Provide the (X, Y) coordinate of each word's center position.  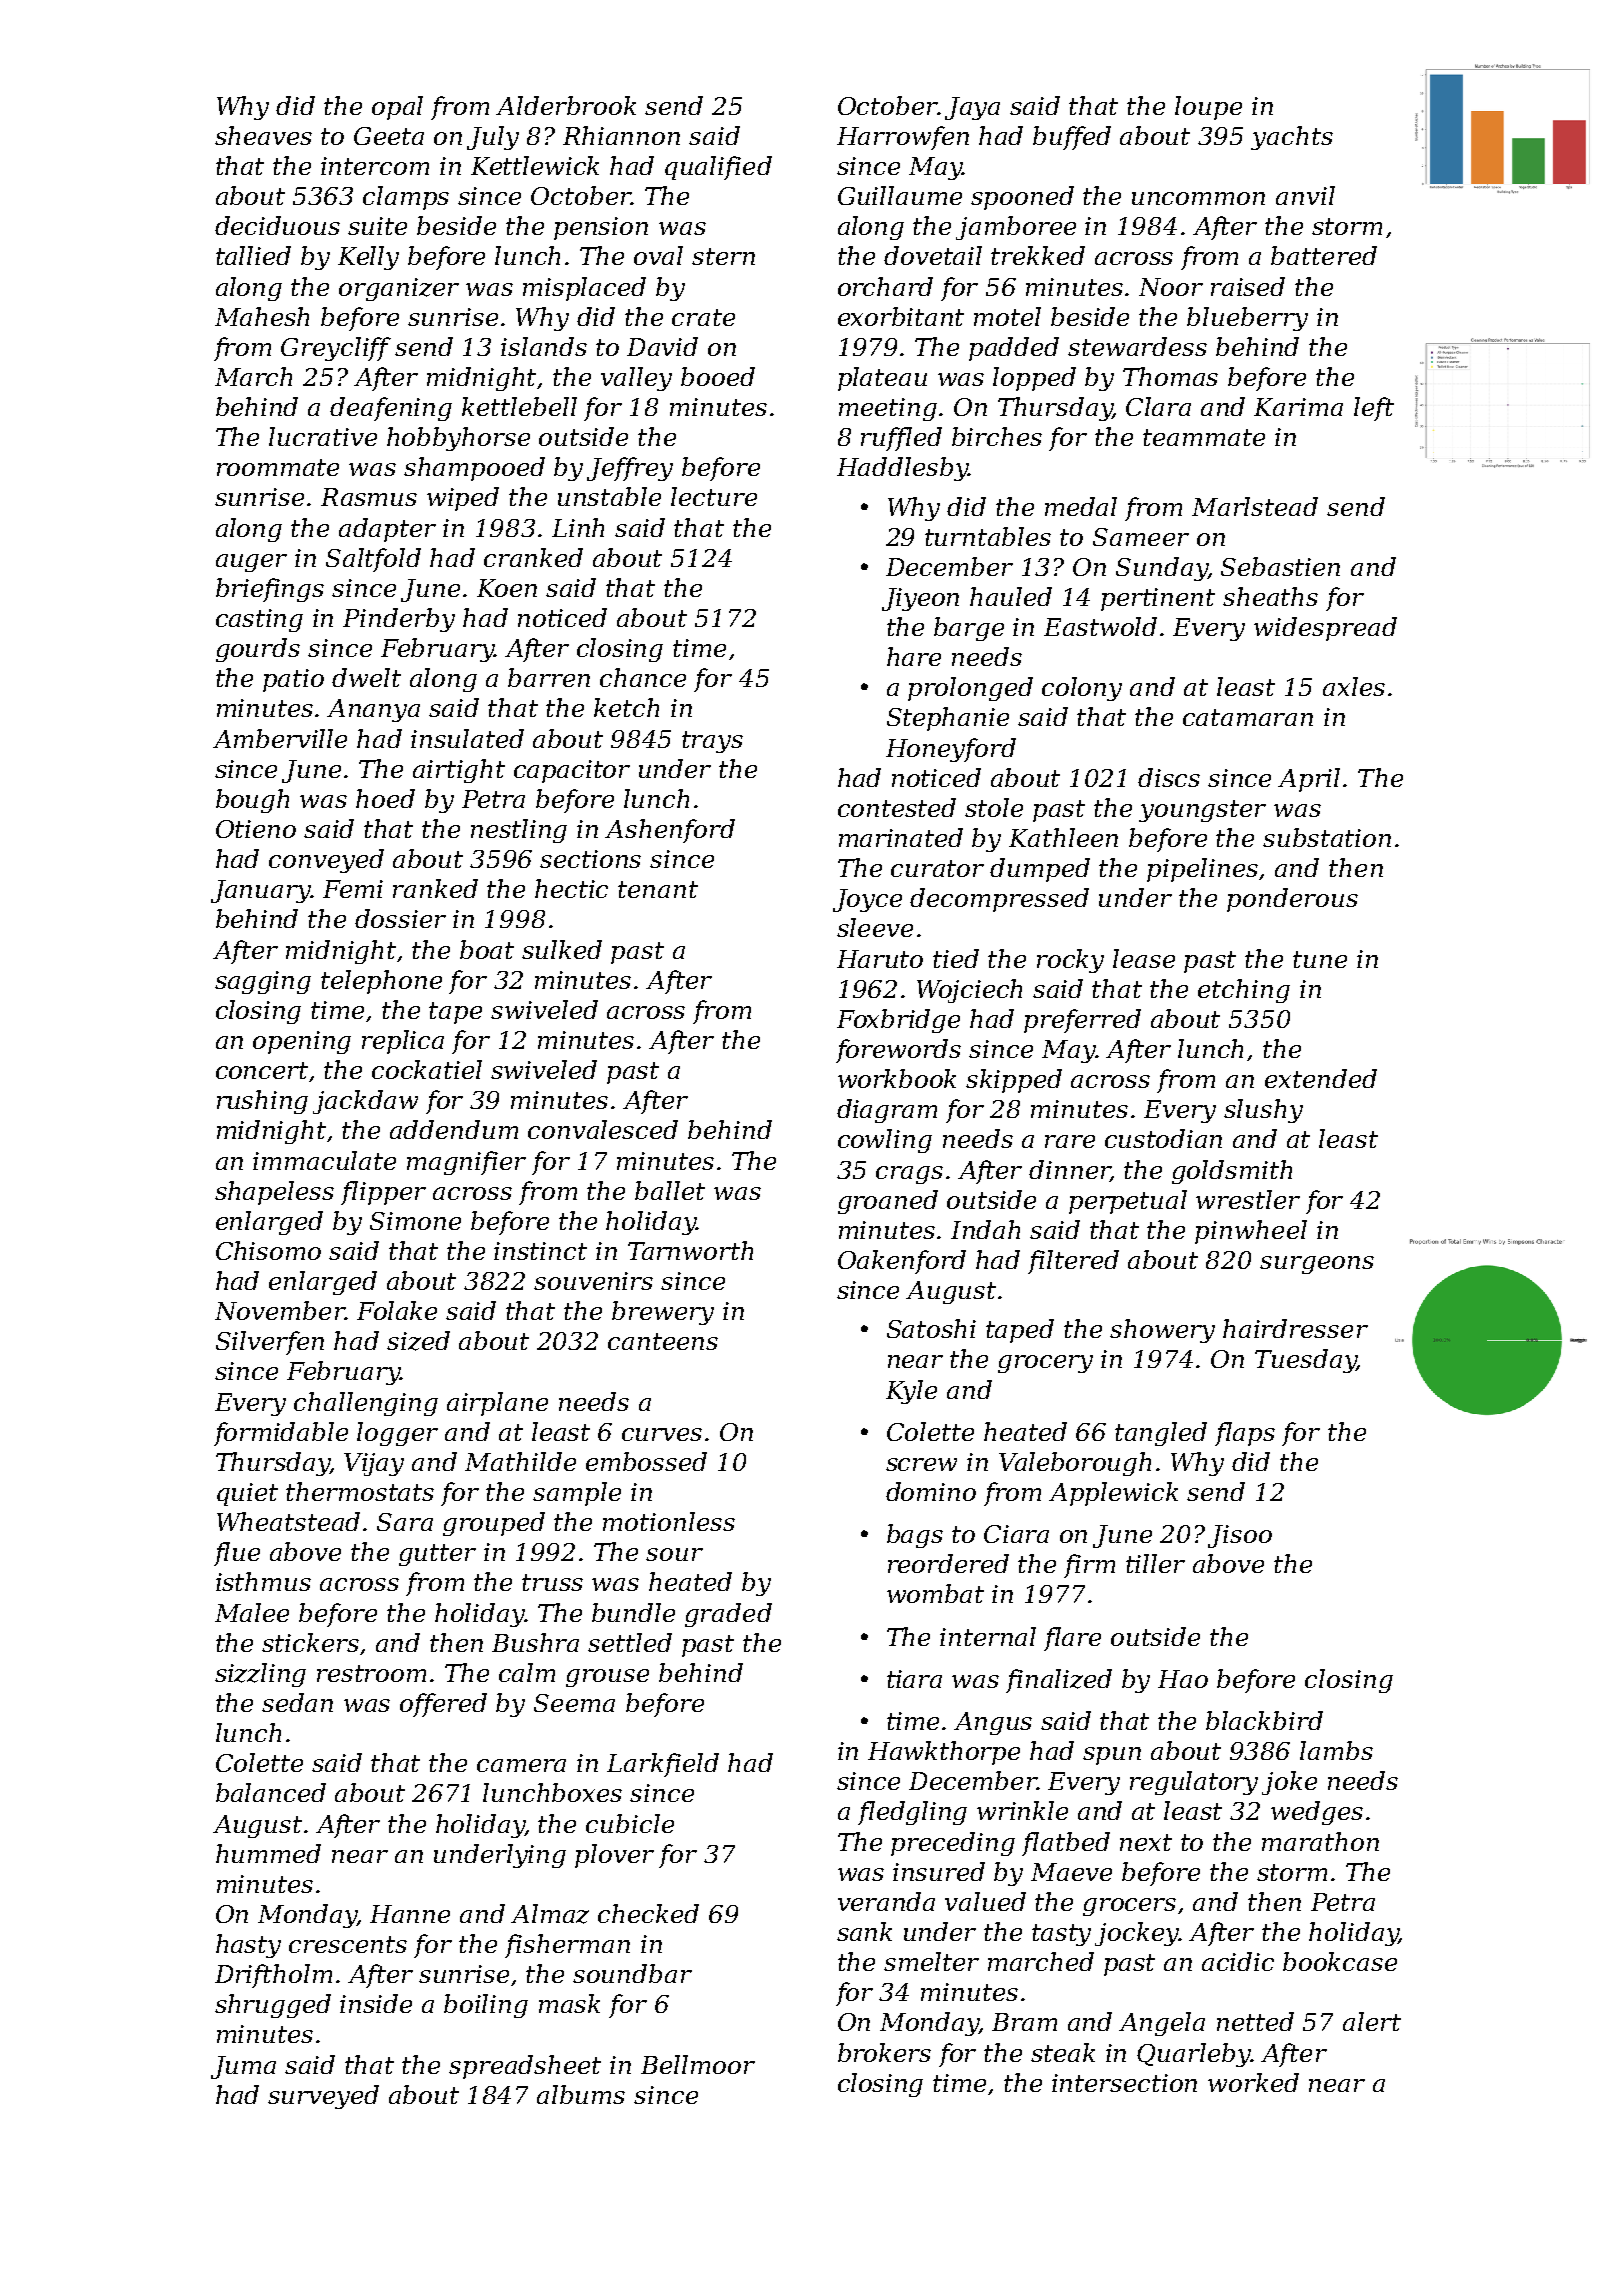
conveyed (326, 861)
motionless (669, 1521)
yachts (1292, 138)
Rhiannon (621, 135)
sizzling (260, 1675)
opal (397, 108)
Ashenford (670, 831)
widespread (1325, 629)
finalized (1059, 1681)
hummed (268, 1853)
